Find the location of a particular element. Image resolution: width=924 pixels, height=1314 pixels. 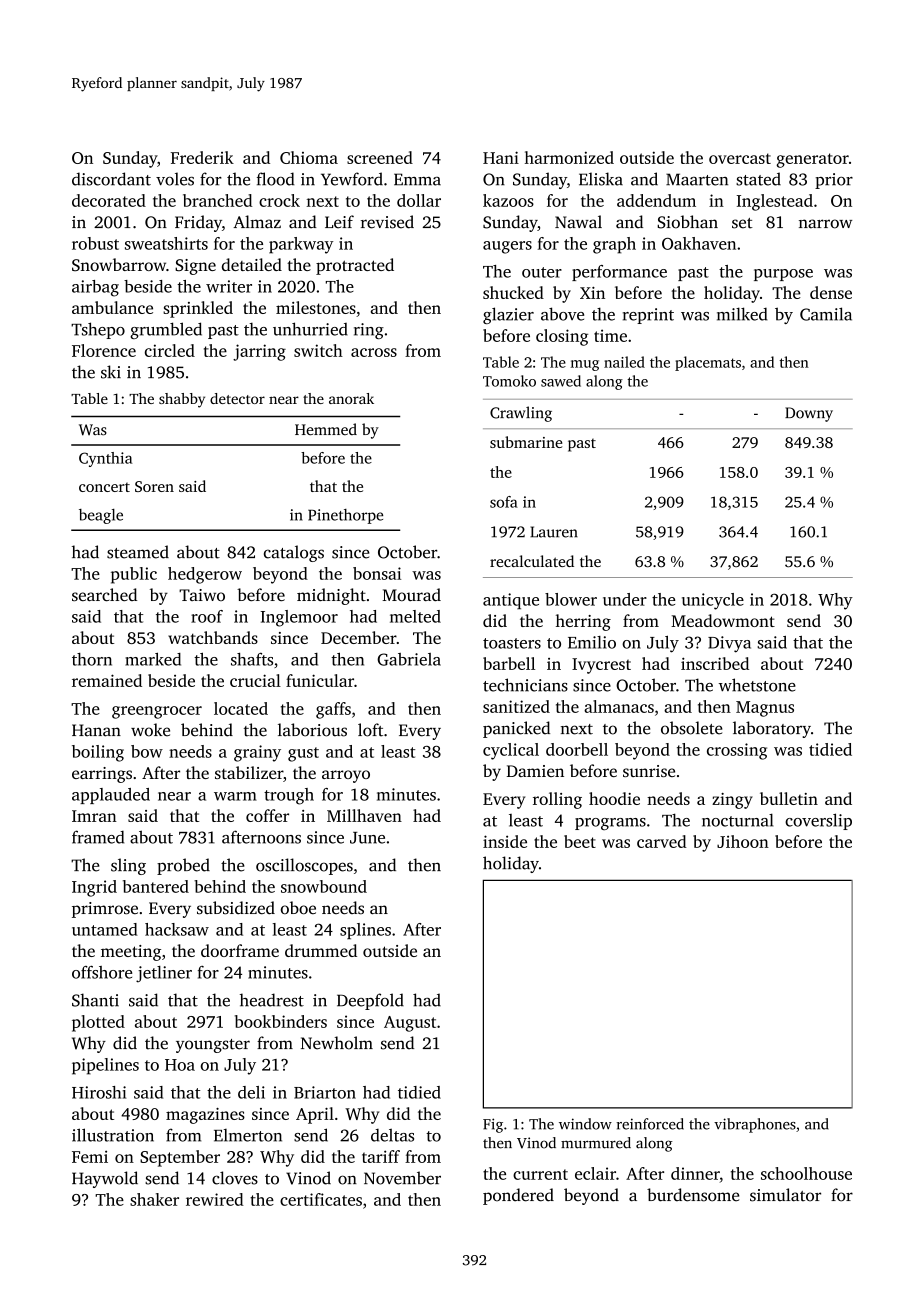

doorframe is located at coordinates (240, 950).
